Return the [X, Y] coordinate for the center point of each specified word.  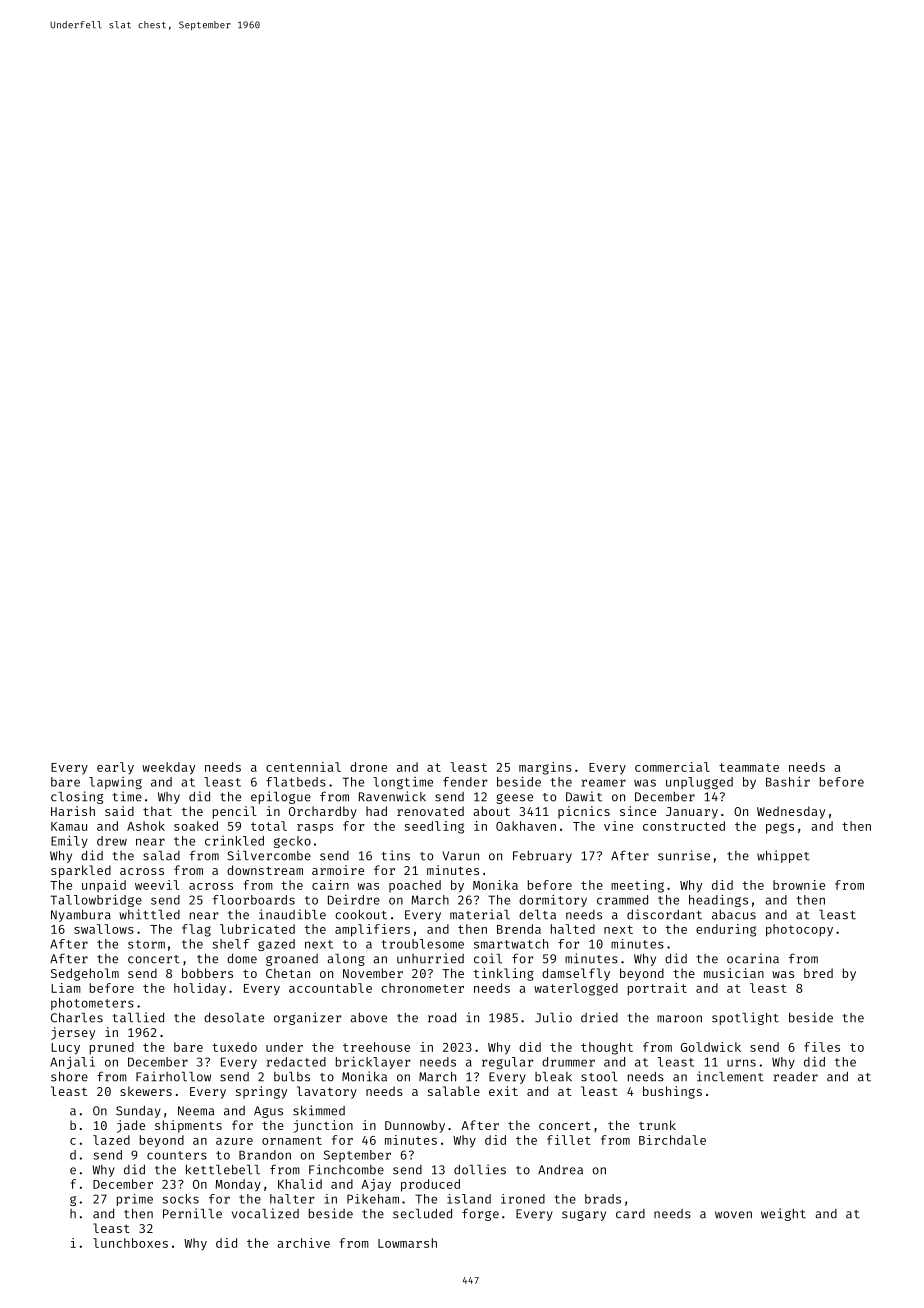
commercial [672, 767]
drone [368, 767]
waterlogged [576, 989]
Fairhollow [173, 1076]
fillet [569, 1140]
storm [146, 944]
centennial [303, 767]
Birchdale [672, 1140]
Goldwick [711, 1047]
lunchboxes [130, 1243]
